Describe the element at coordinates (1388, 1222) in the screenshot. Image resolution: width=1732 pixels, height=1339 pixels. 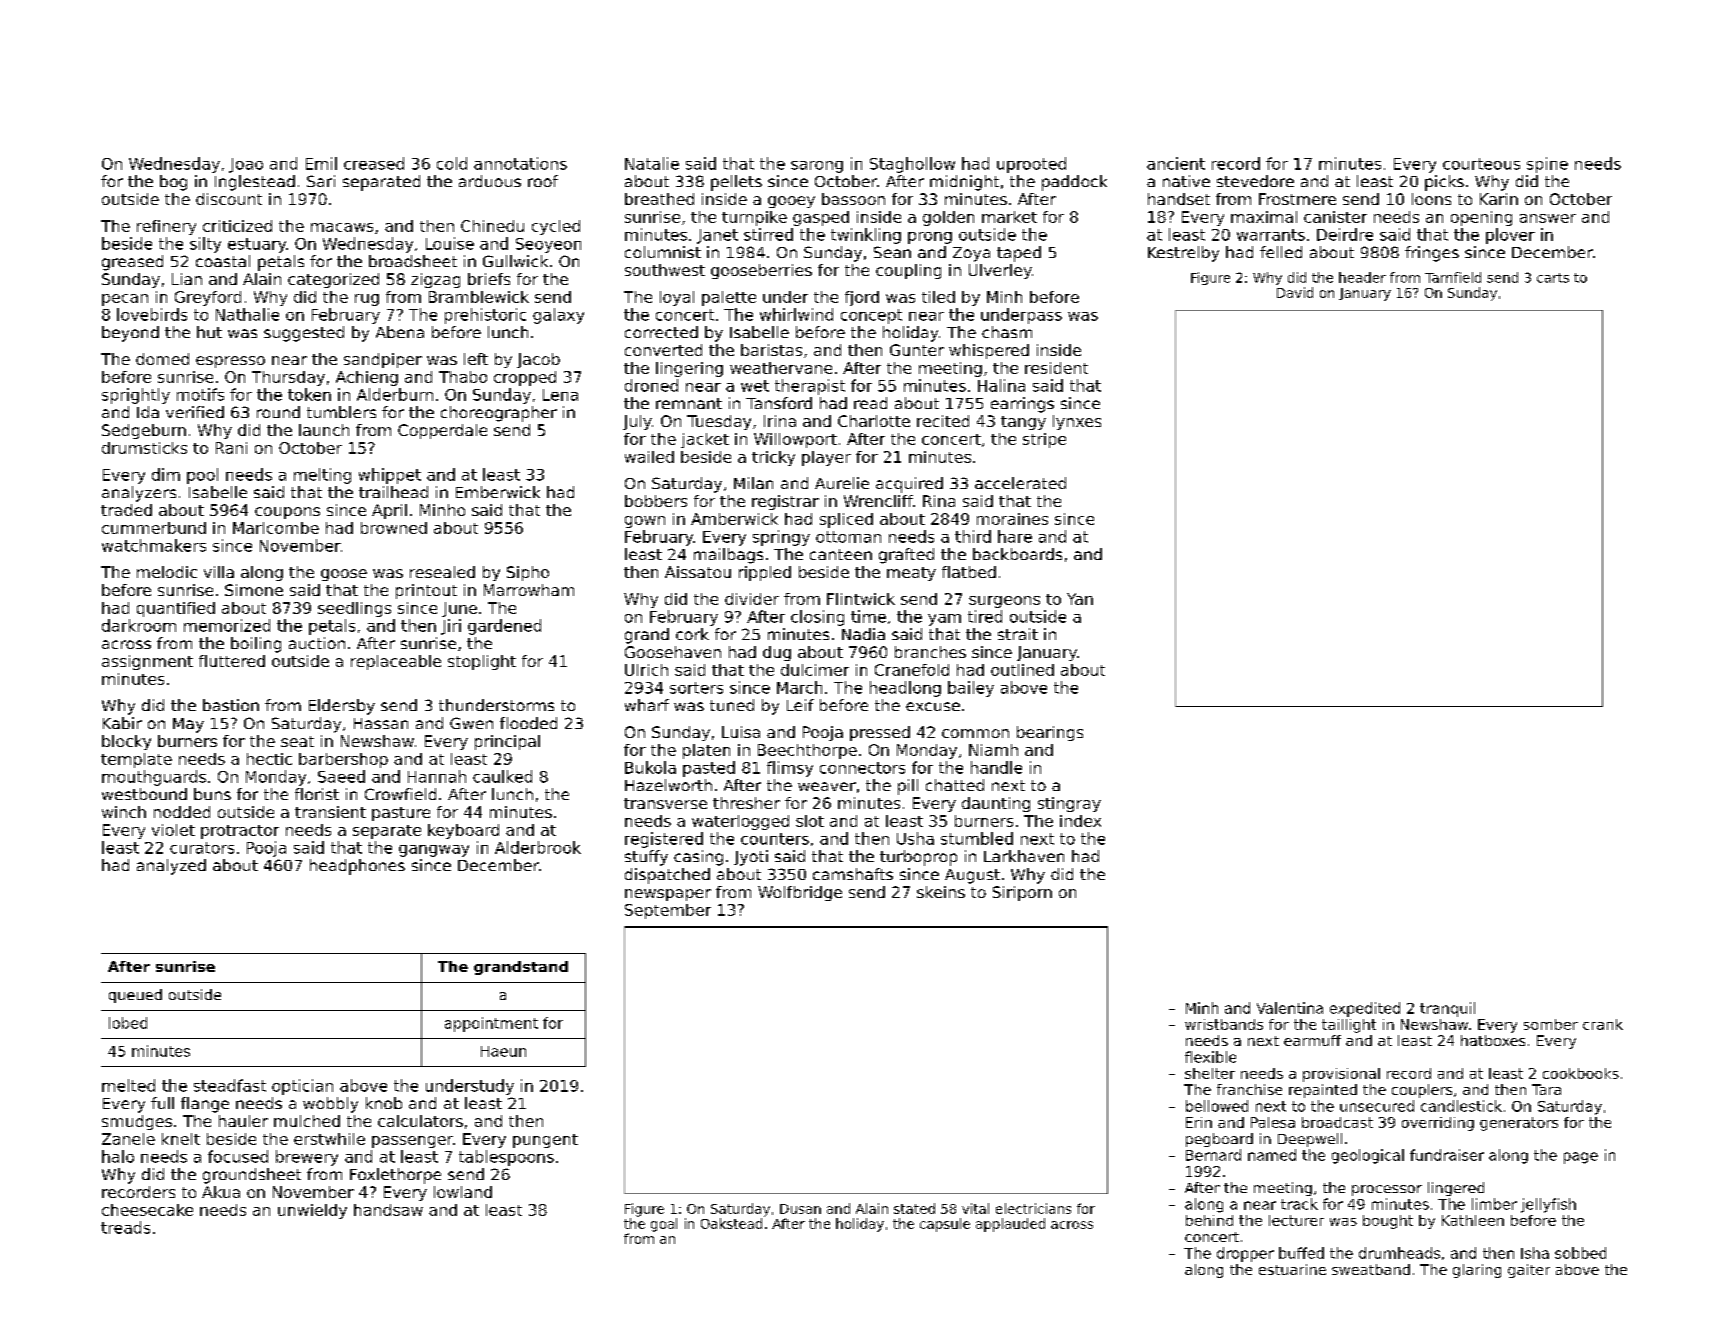
I see `bought` at that location.
